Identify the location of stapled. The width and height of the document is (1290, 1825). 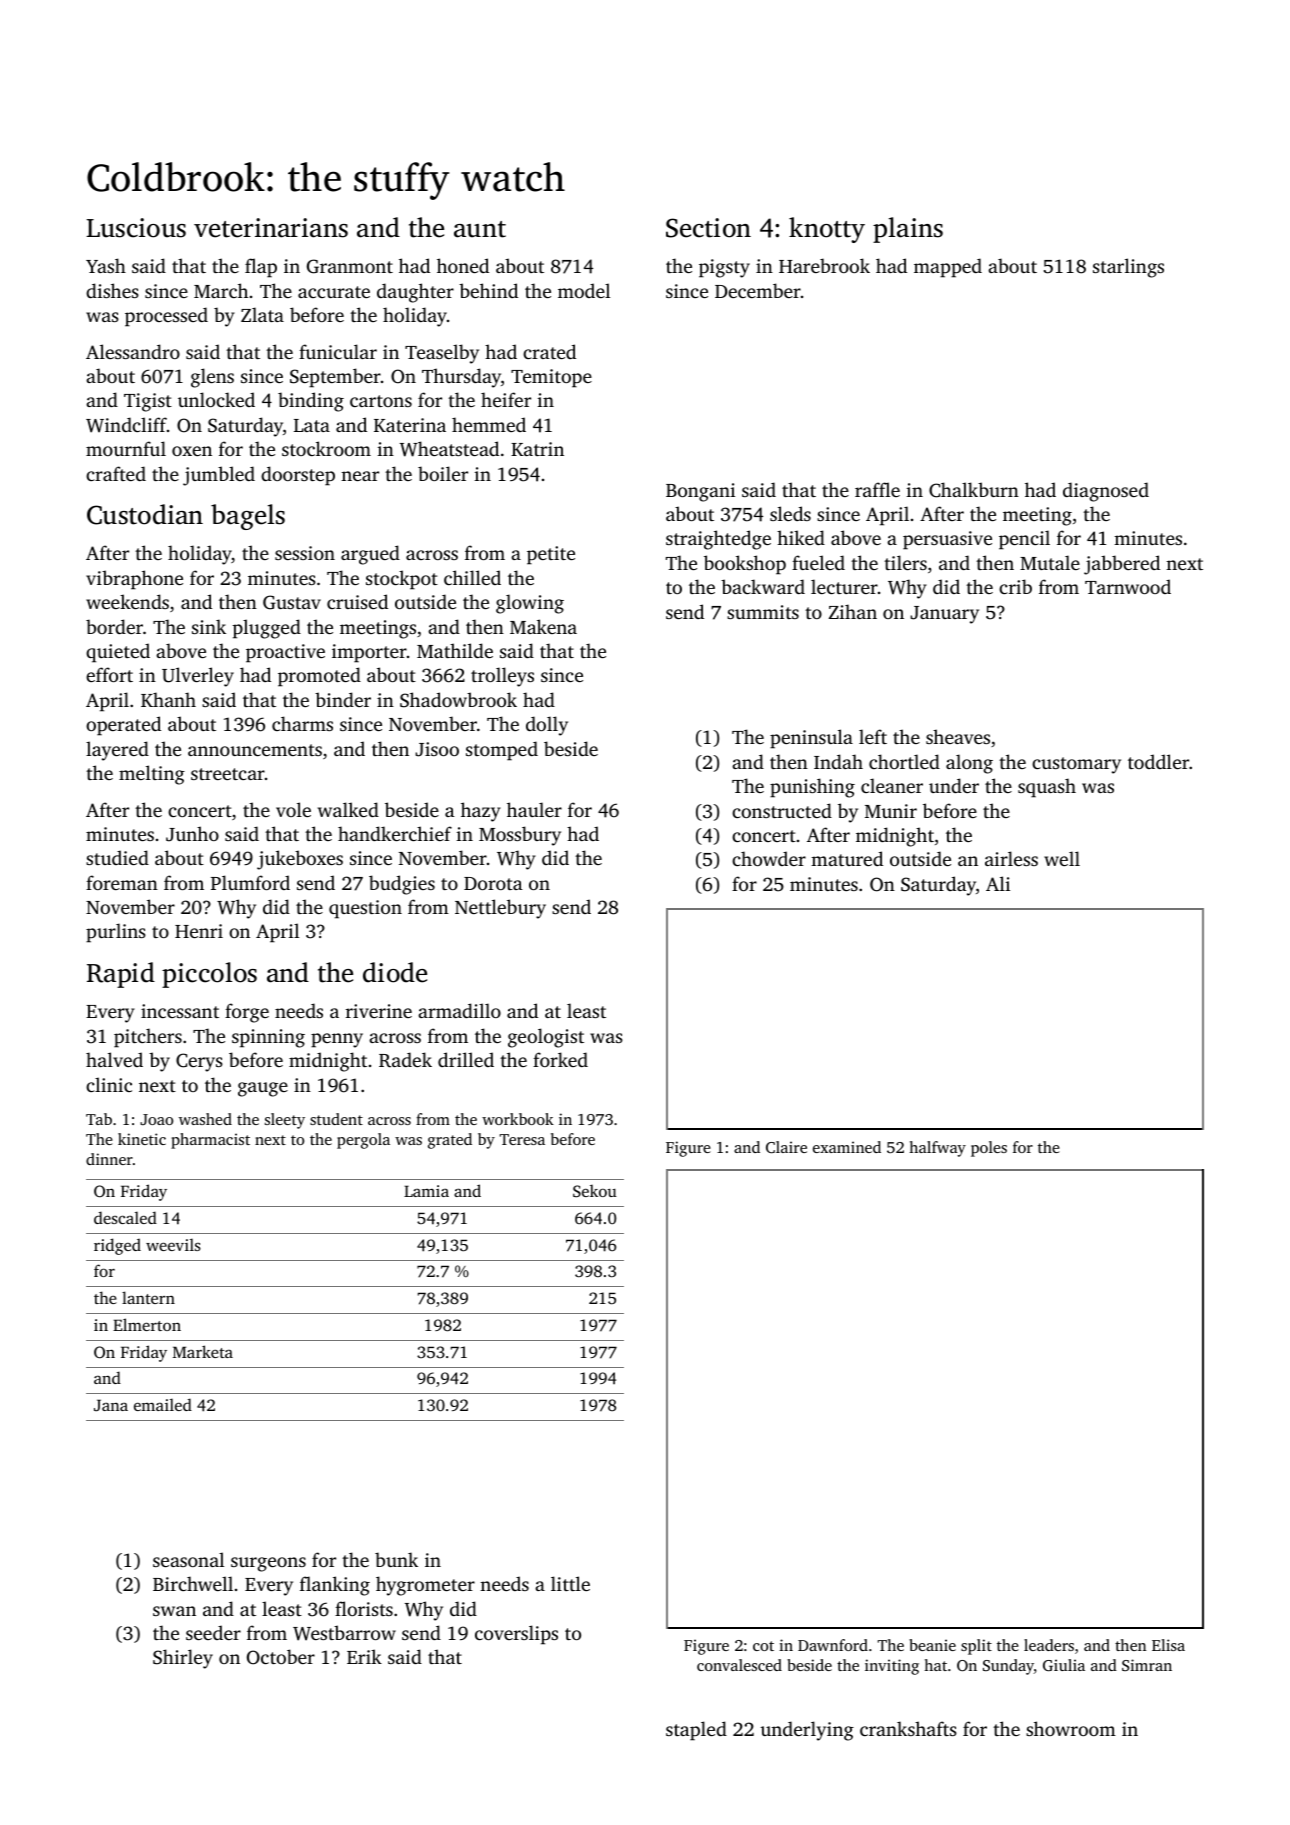
(696, 1731).
